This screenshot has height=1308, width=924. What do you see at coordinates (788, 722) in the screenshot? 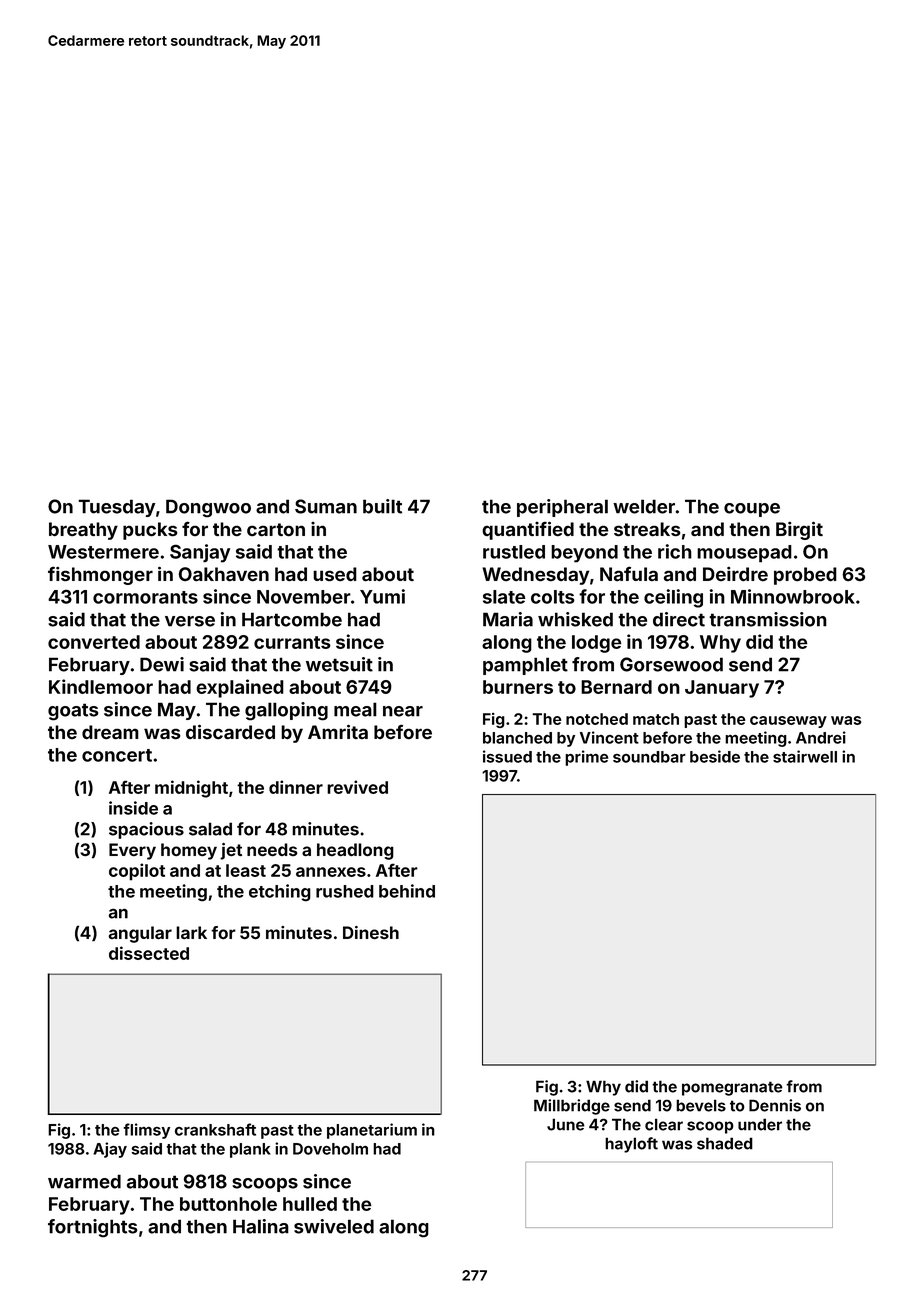
I see `causeway` at bounding box center [788, 722].
